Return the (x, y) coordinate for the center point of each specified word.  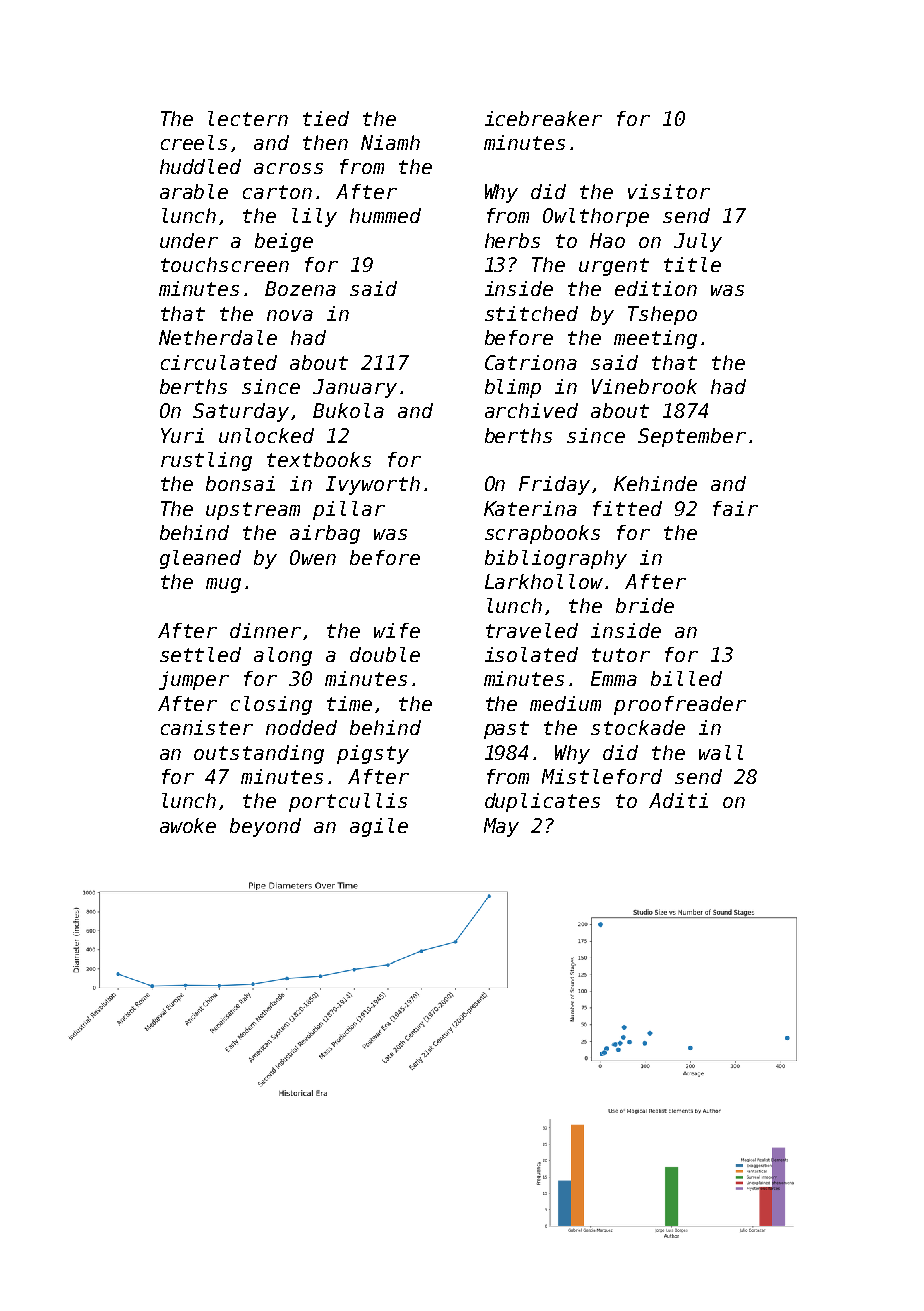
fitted (627, 508)
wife (397, 630)
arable (194, 191)
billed (686, 678)
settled (200, 654)
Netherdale (218, 337)
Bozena (300, 288)
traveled (532, 630)
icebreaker (543, 118)
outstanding (259, 754)
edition (656, 288)
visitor (669, 191)
